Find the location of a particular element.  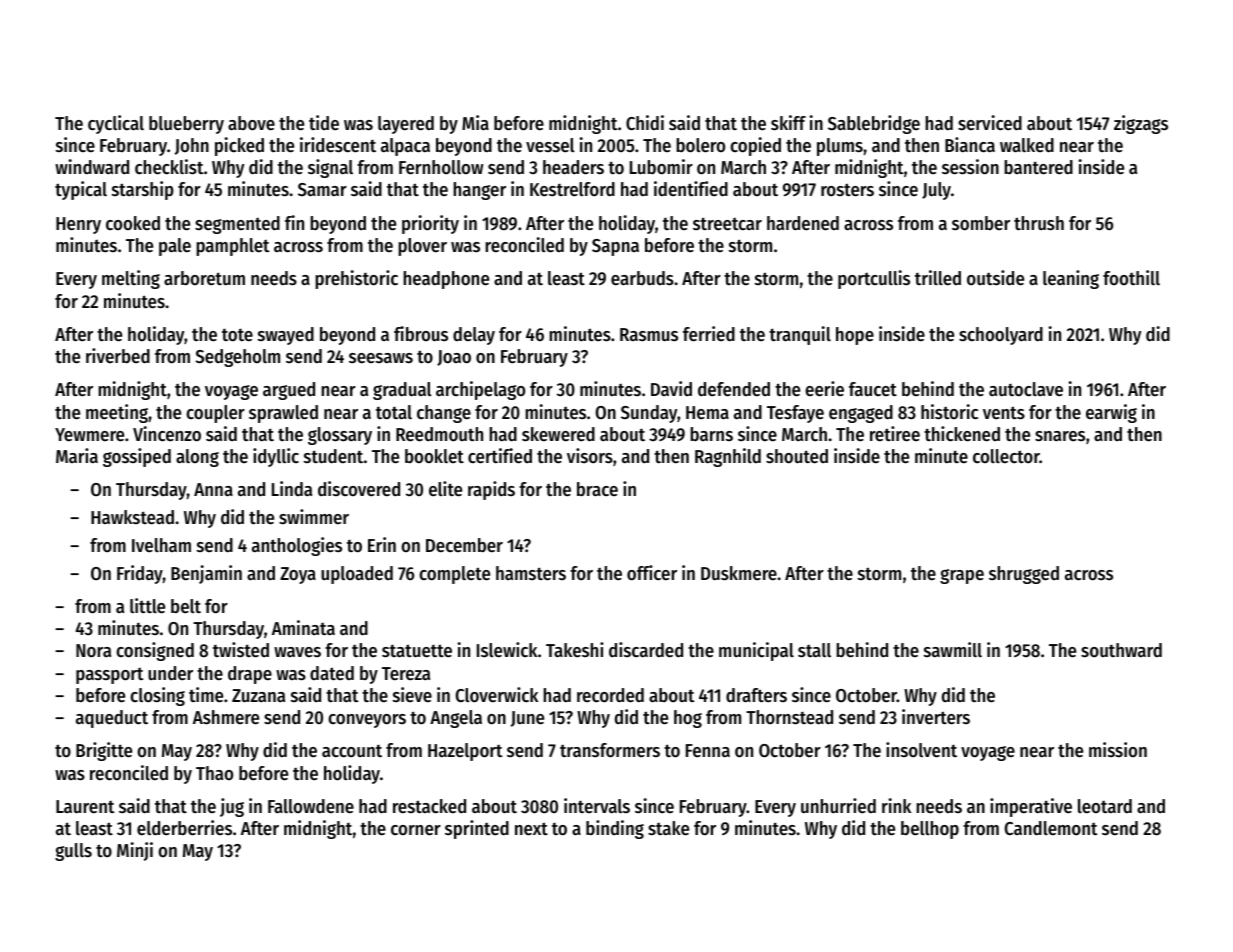

cooked is located at coordinates (133, 223).
